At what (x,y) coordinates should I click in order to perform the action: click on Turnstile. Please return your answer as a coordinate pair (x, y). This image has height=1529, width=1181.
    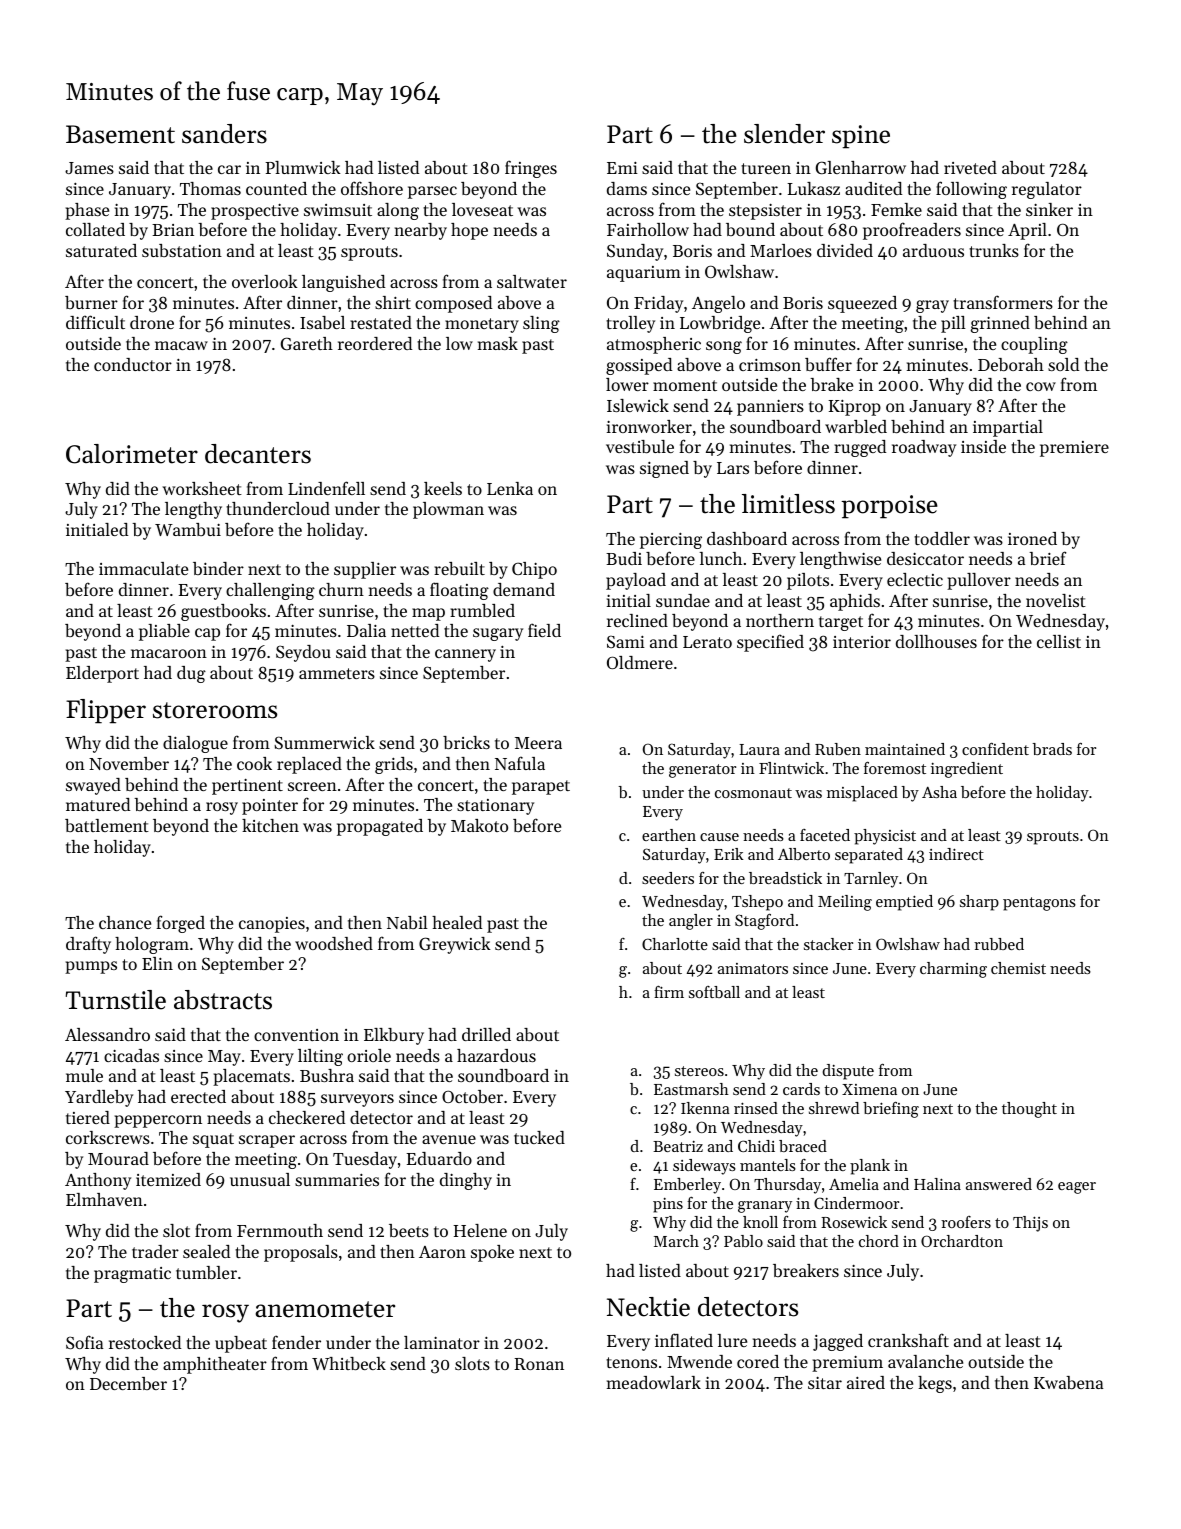
    Looking at the image, I should click on (116, 1000).
